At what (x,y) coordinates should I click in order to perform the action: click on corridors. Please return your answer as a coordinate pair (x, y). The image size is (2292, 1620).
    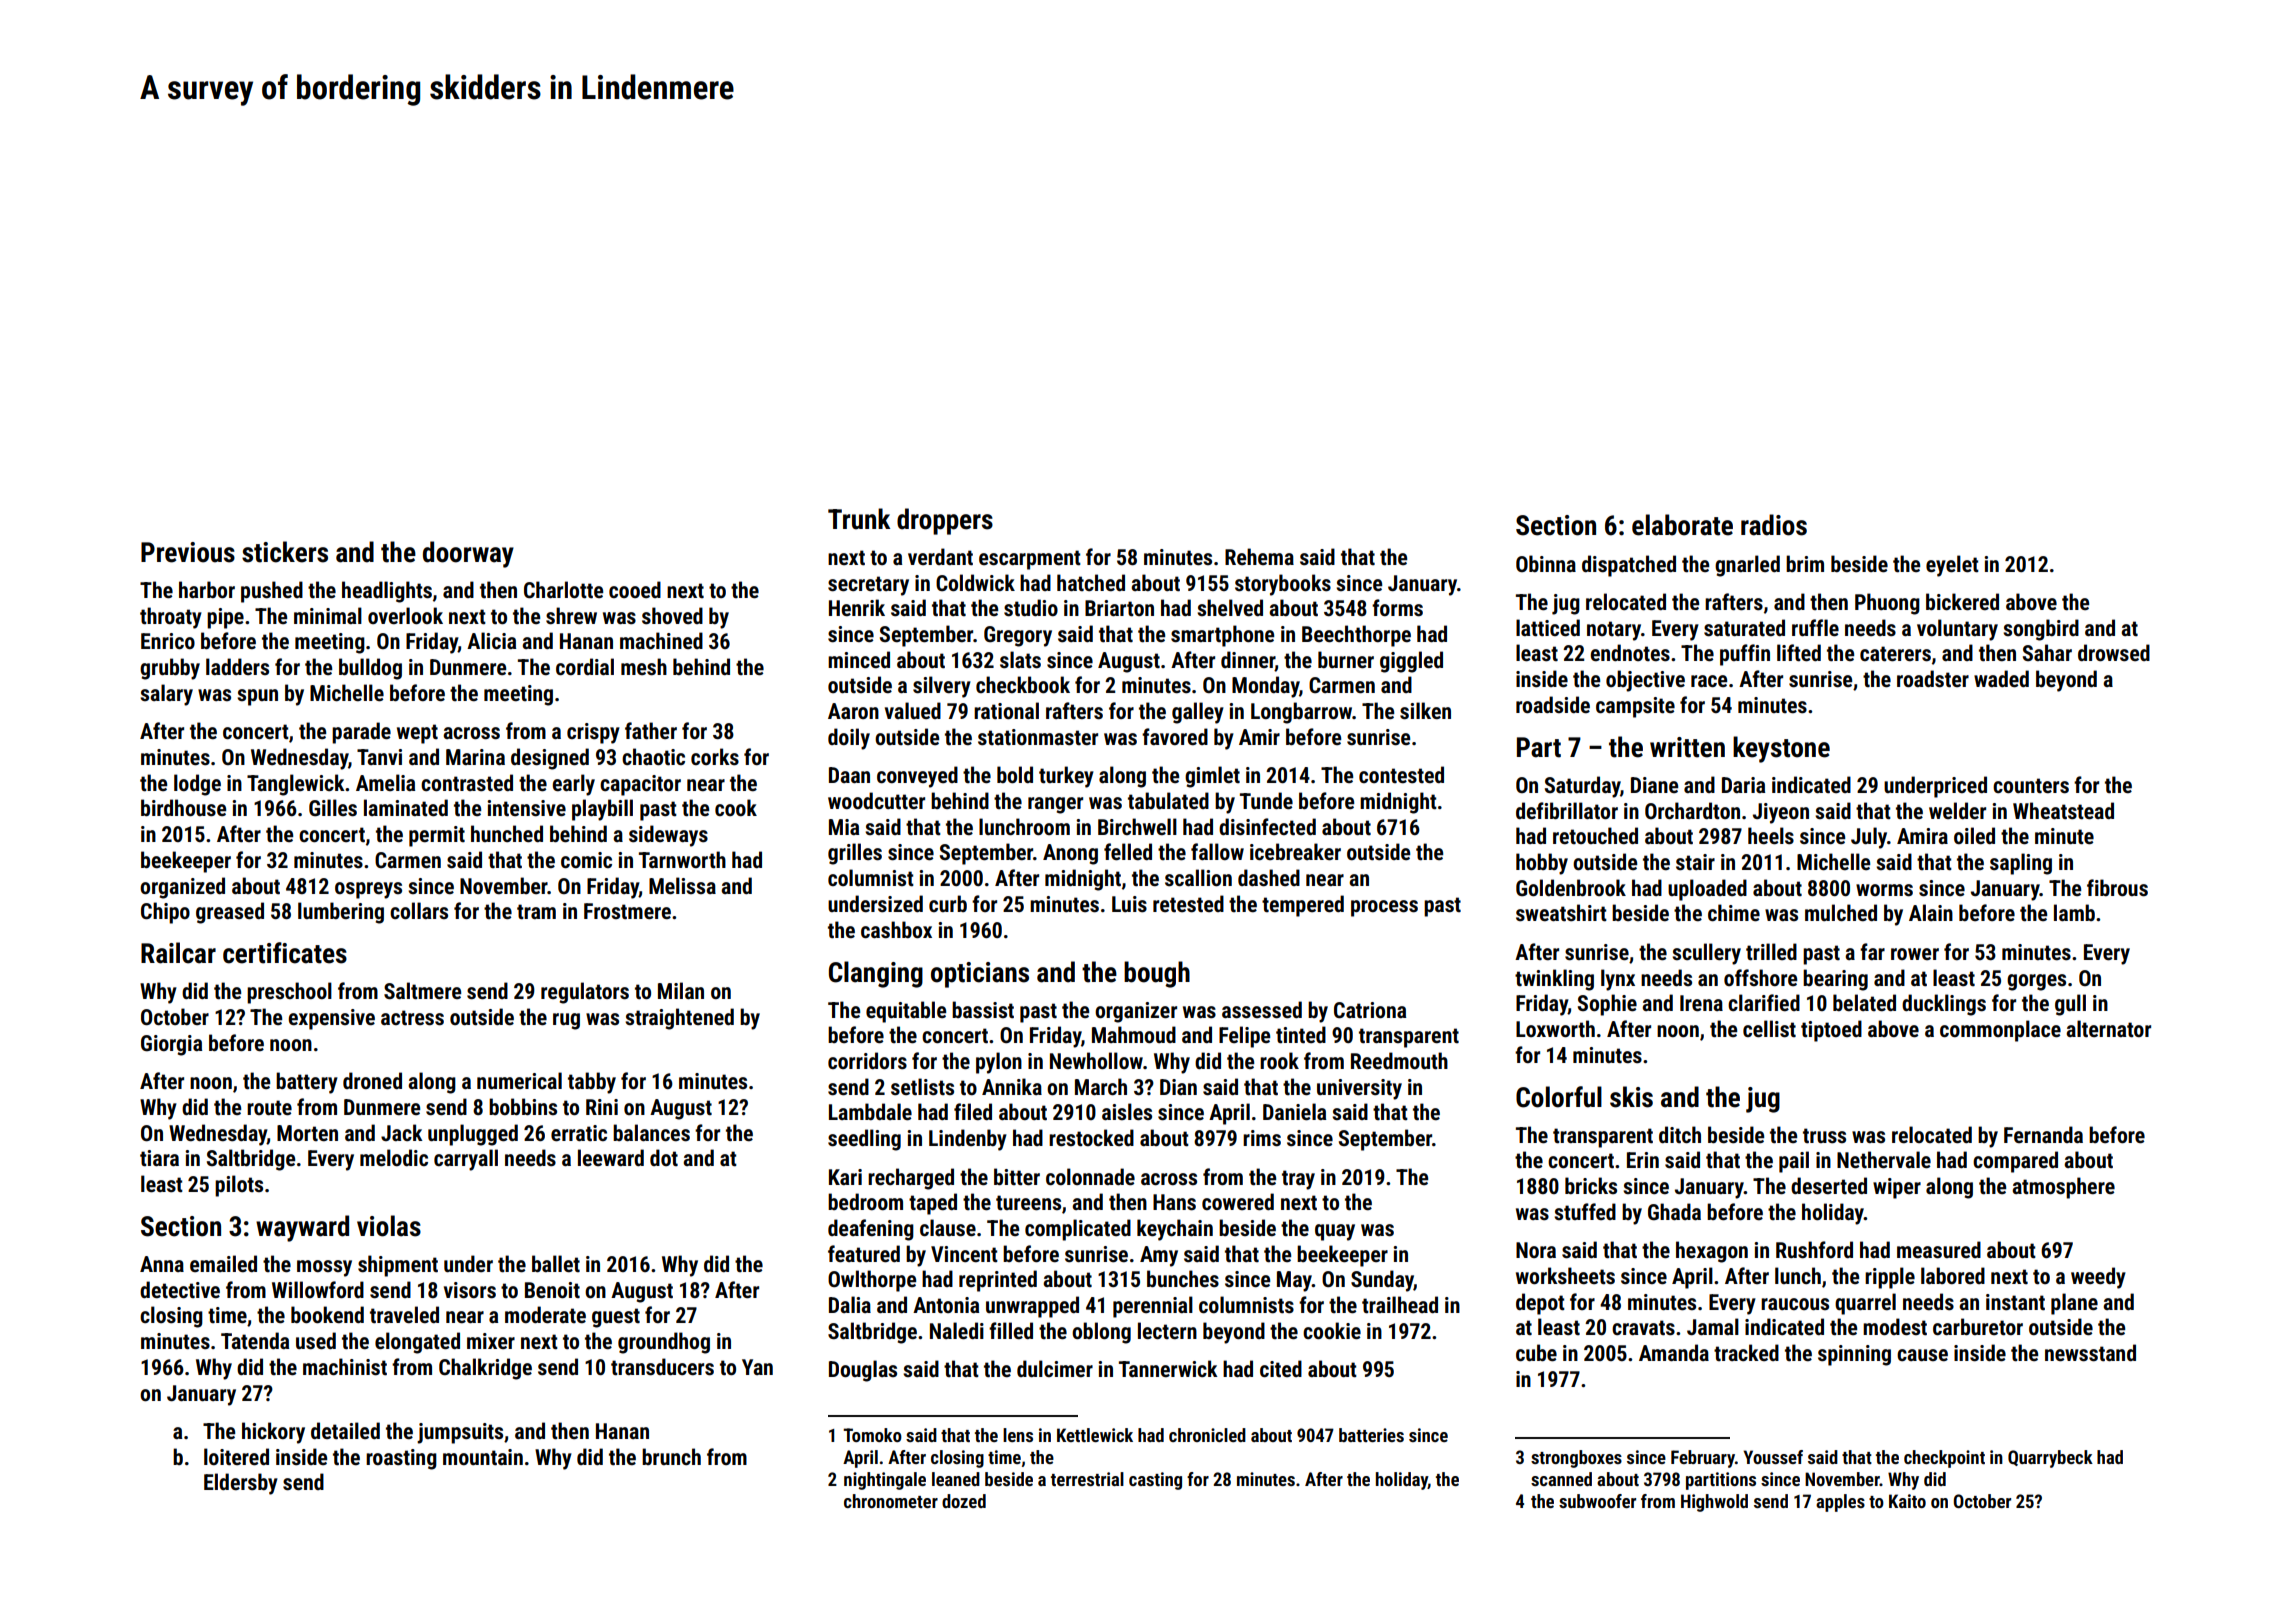
    Looking at the image, I should click on (867, 1061).
